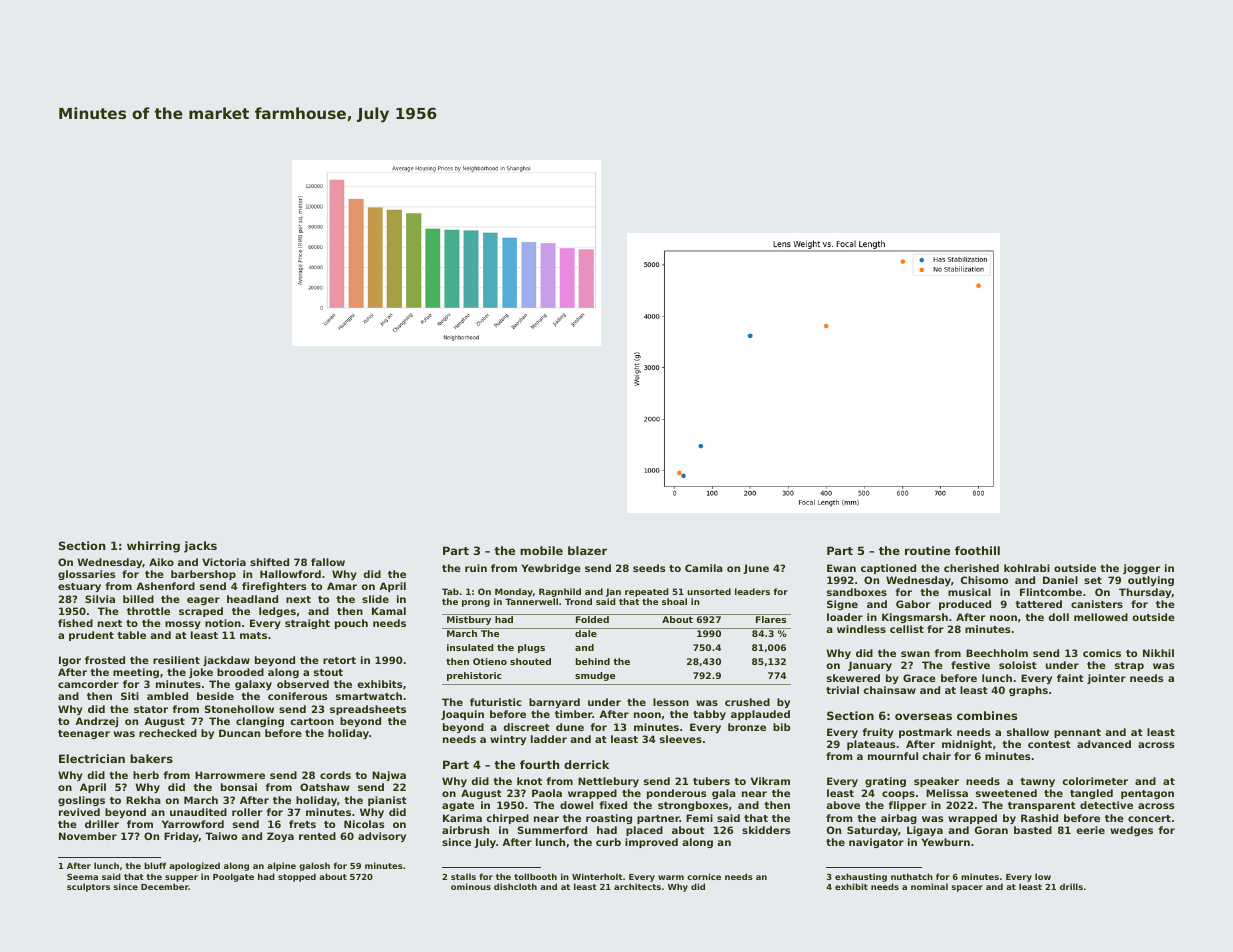 This screenshot has width=1233, height=952. I want to click on soloist, so click(1018, 665).
